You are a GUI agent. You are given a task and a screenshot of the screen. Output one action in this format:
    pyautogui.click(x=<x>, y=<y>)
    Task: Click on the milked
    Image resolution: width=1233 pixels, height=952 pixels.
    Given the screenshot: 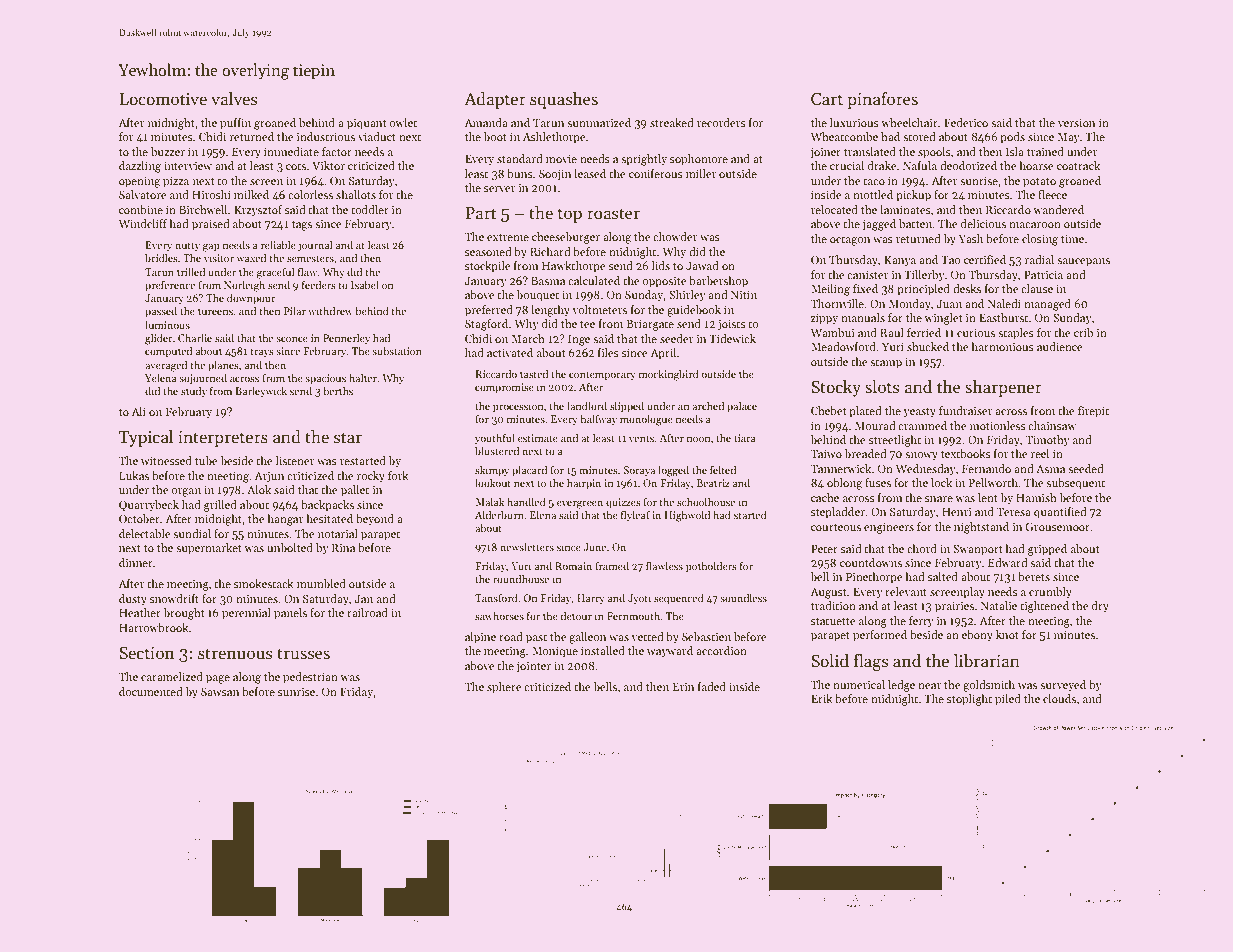 What is the action you would take?
    pyautogui.click(x=251, y=194)
